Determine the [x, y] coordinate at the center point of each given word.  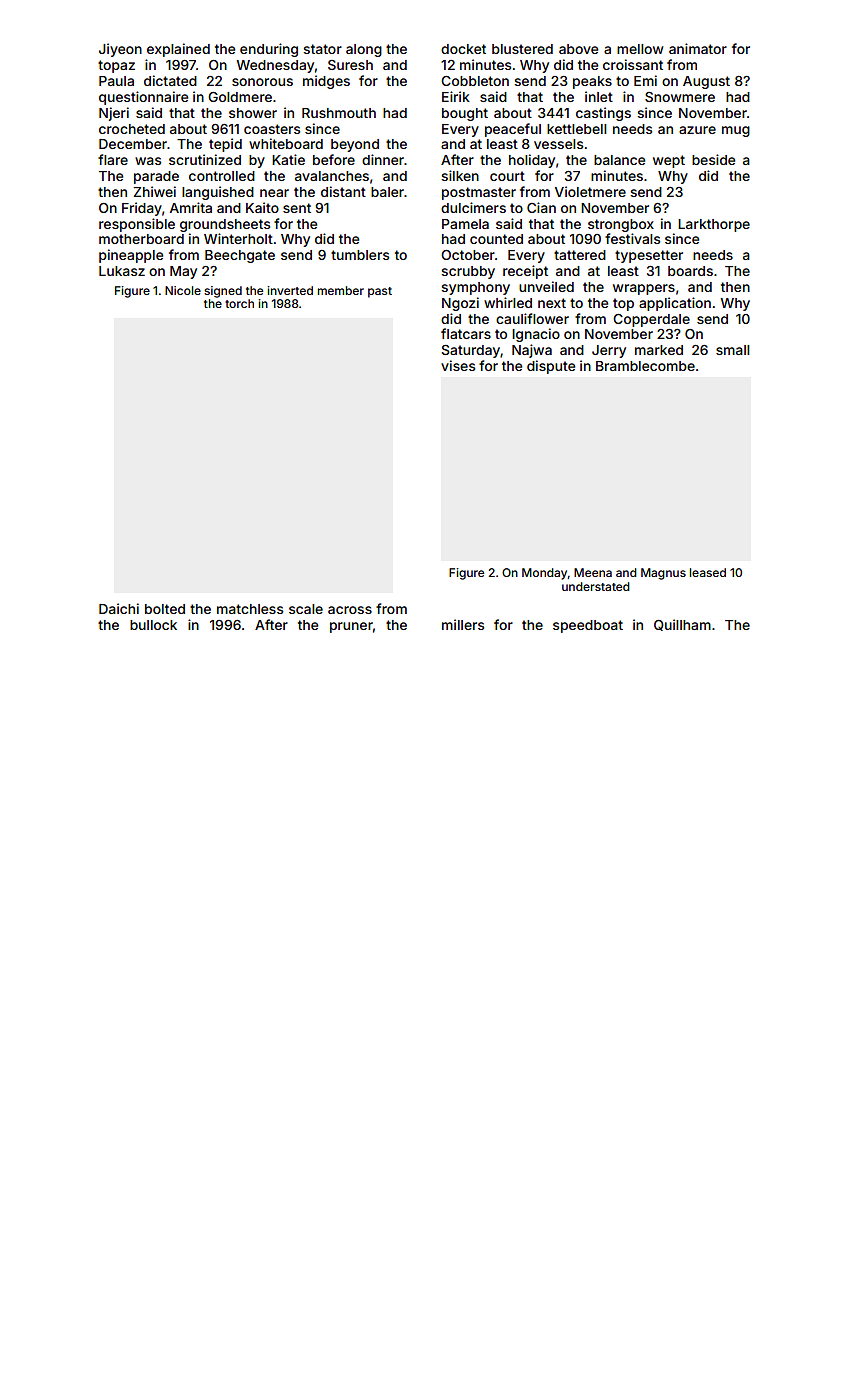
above [578, 49]
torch [239, 303]
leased [708, 572]
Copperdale [651, 320]
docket [463, 49]
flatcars [466, 333]
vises [458, 365]
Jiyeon [120, 50]
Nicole [183, 290]
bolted [165, 609]
